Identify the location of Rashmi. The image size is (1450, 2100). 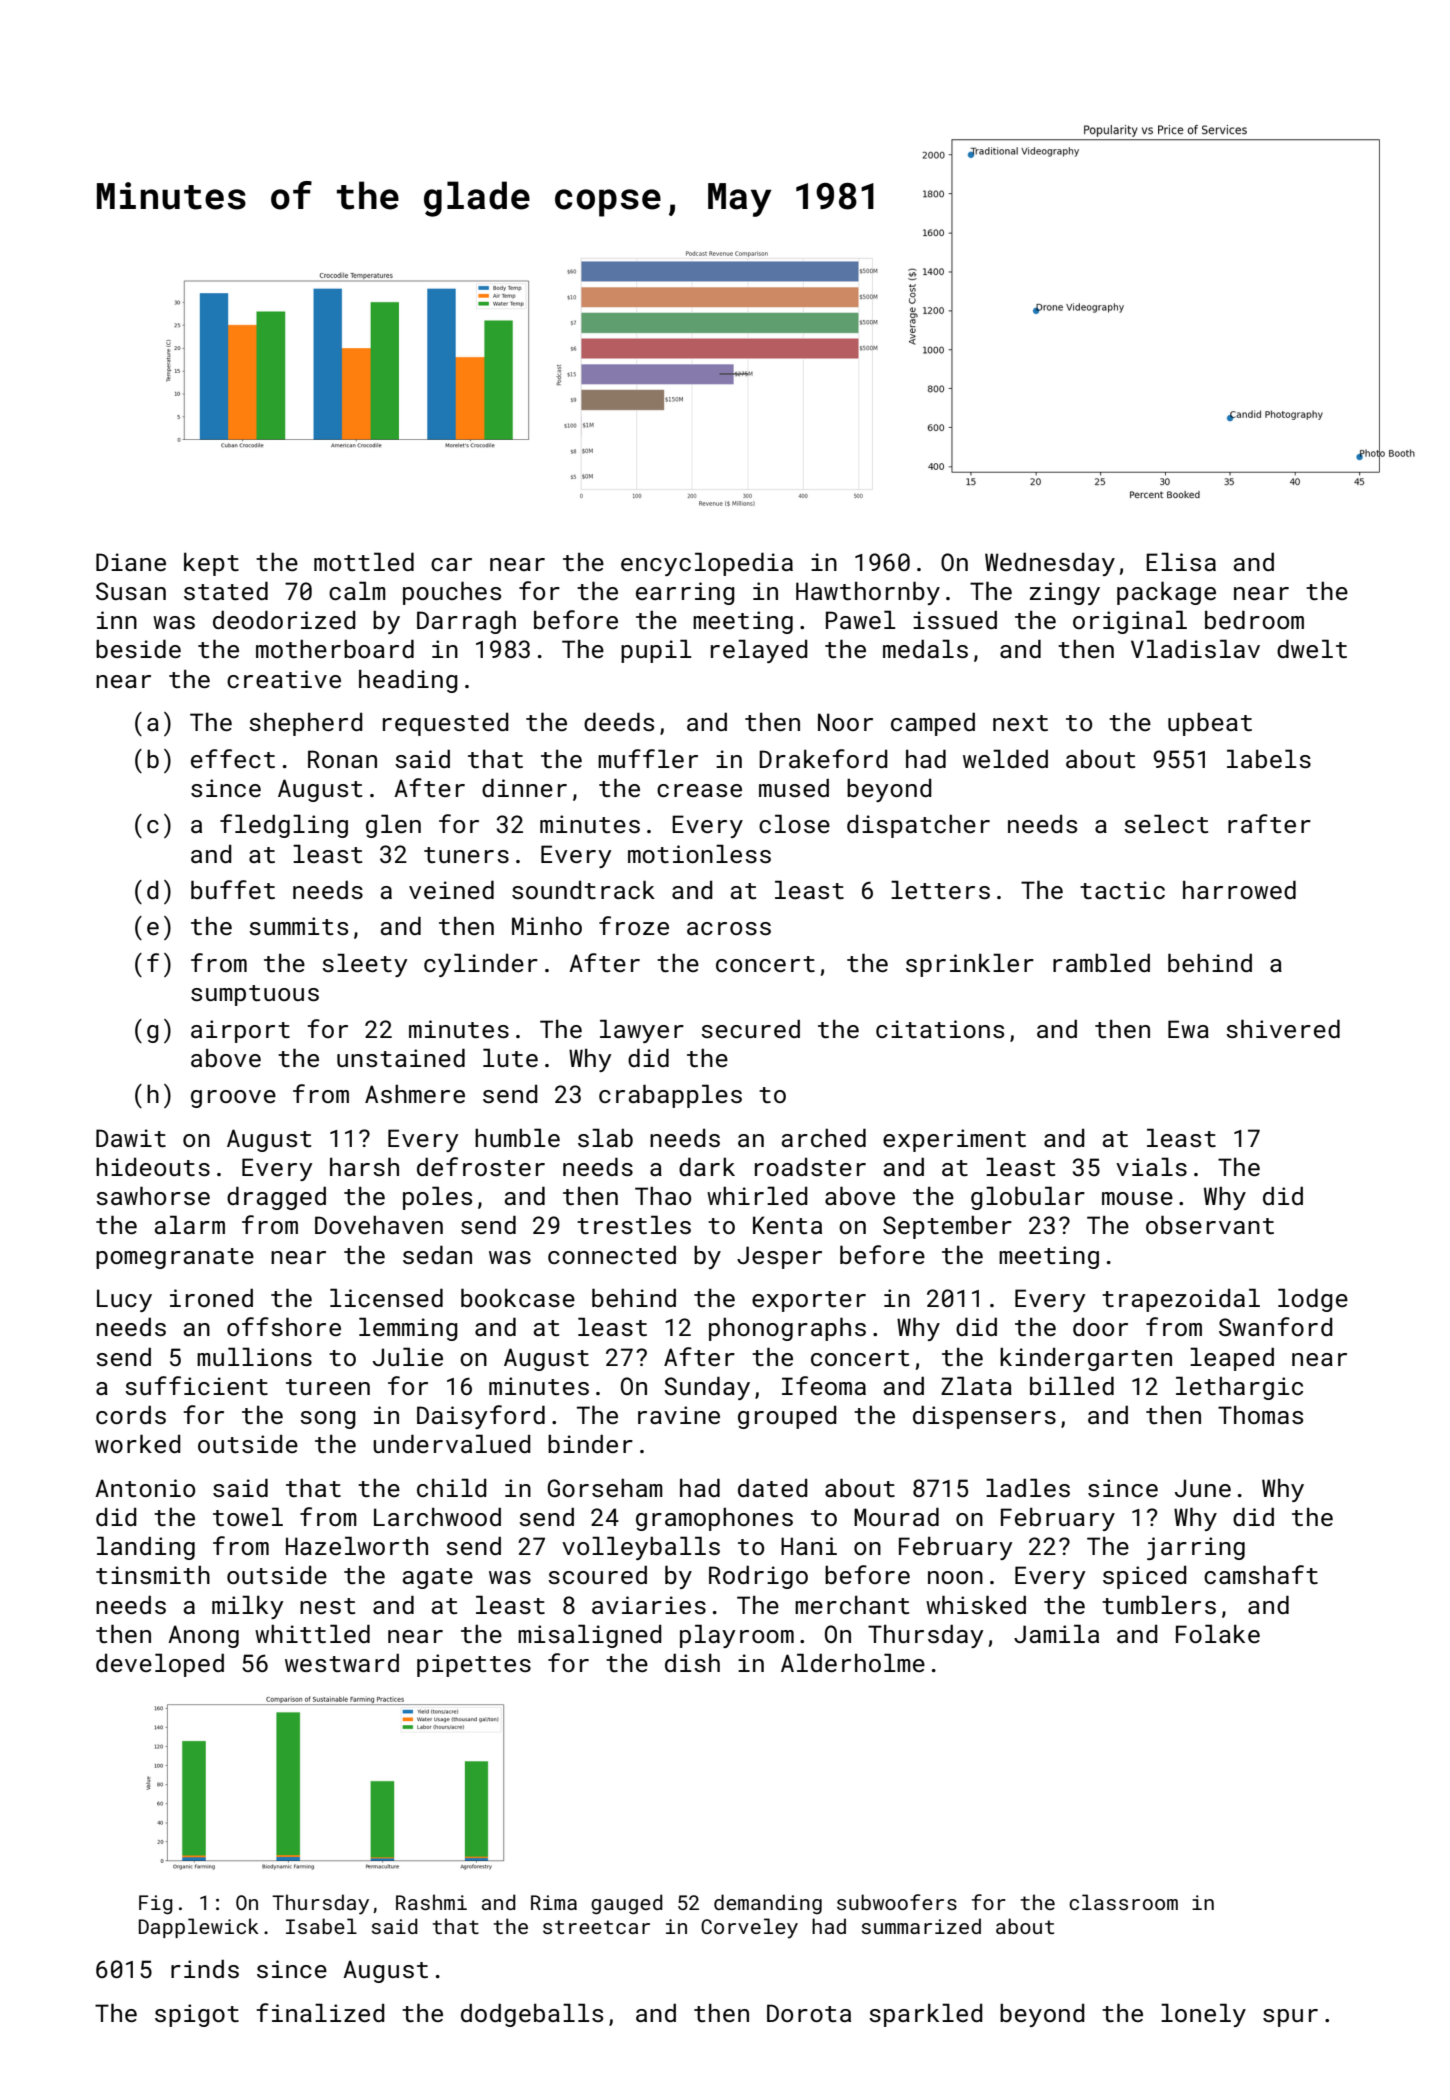
(431, 1902).
